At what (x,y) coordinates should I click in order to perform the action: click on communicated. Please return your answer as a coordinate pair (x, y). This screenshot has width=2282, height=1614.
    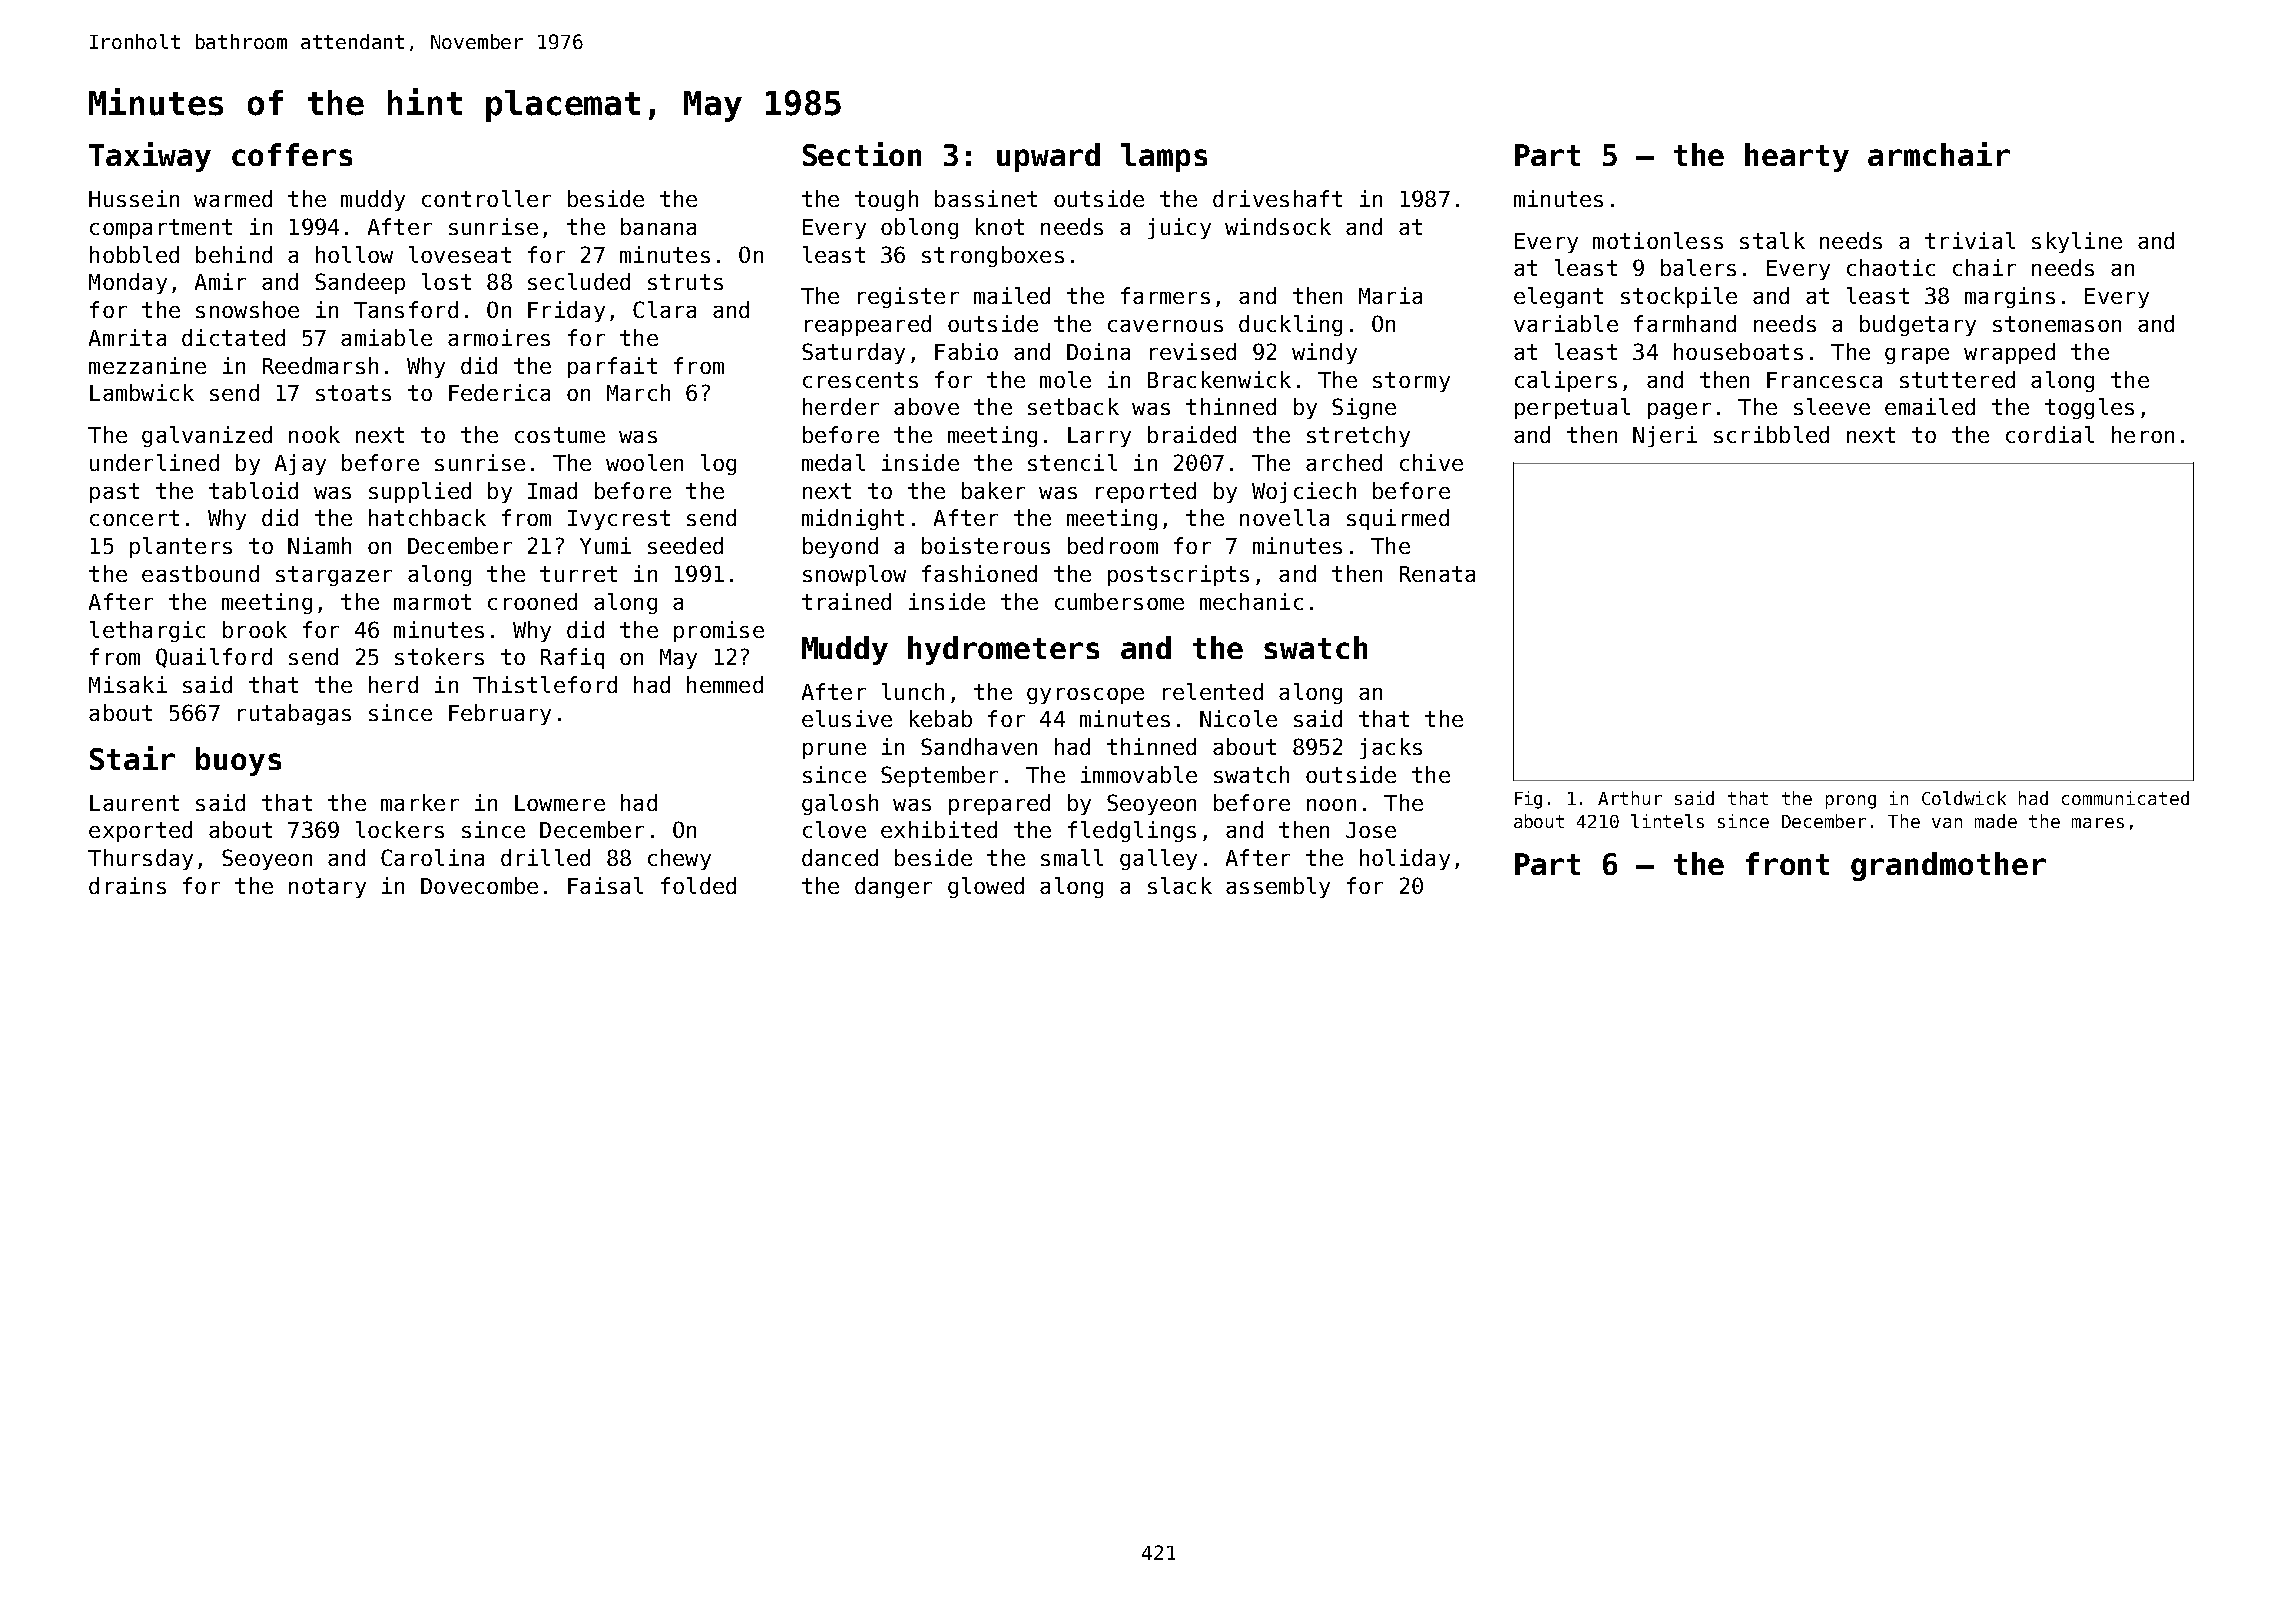
    Looking at the image, I should click on (2125, 798).
